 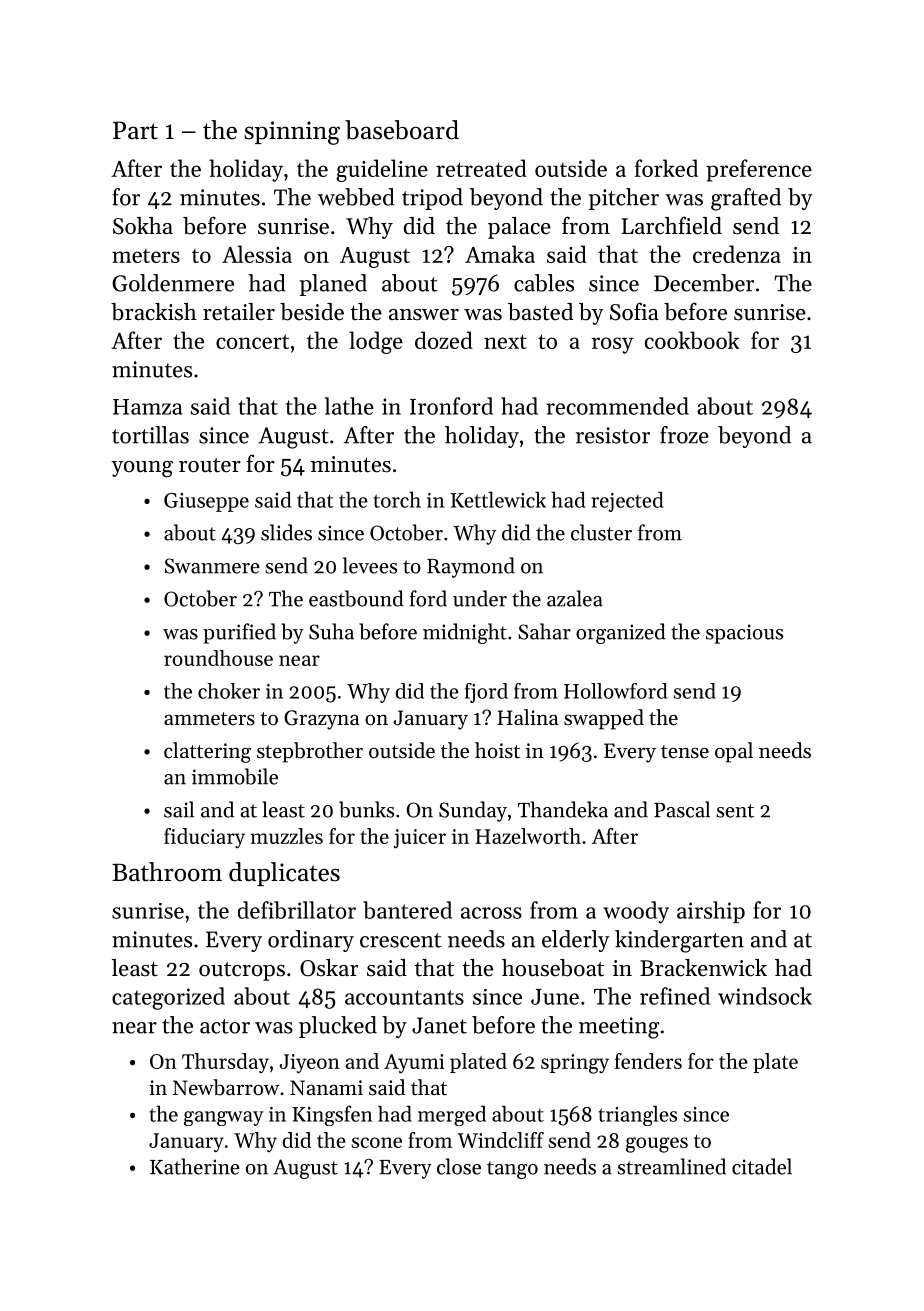 What do you see at coordinates (195, 1166) in the screenshot?
I see `Katherine` at bounding box center [195, 1166].
